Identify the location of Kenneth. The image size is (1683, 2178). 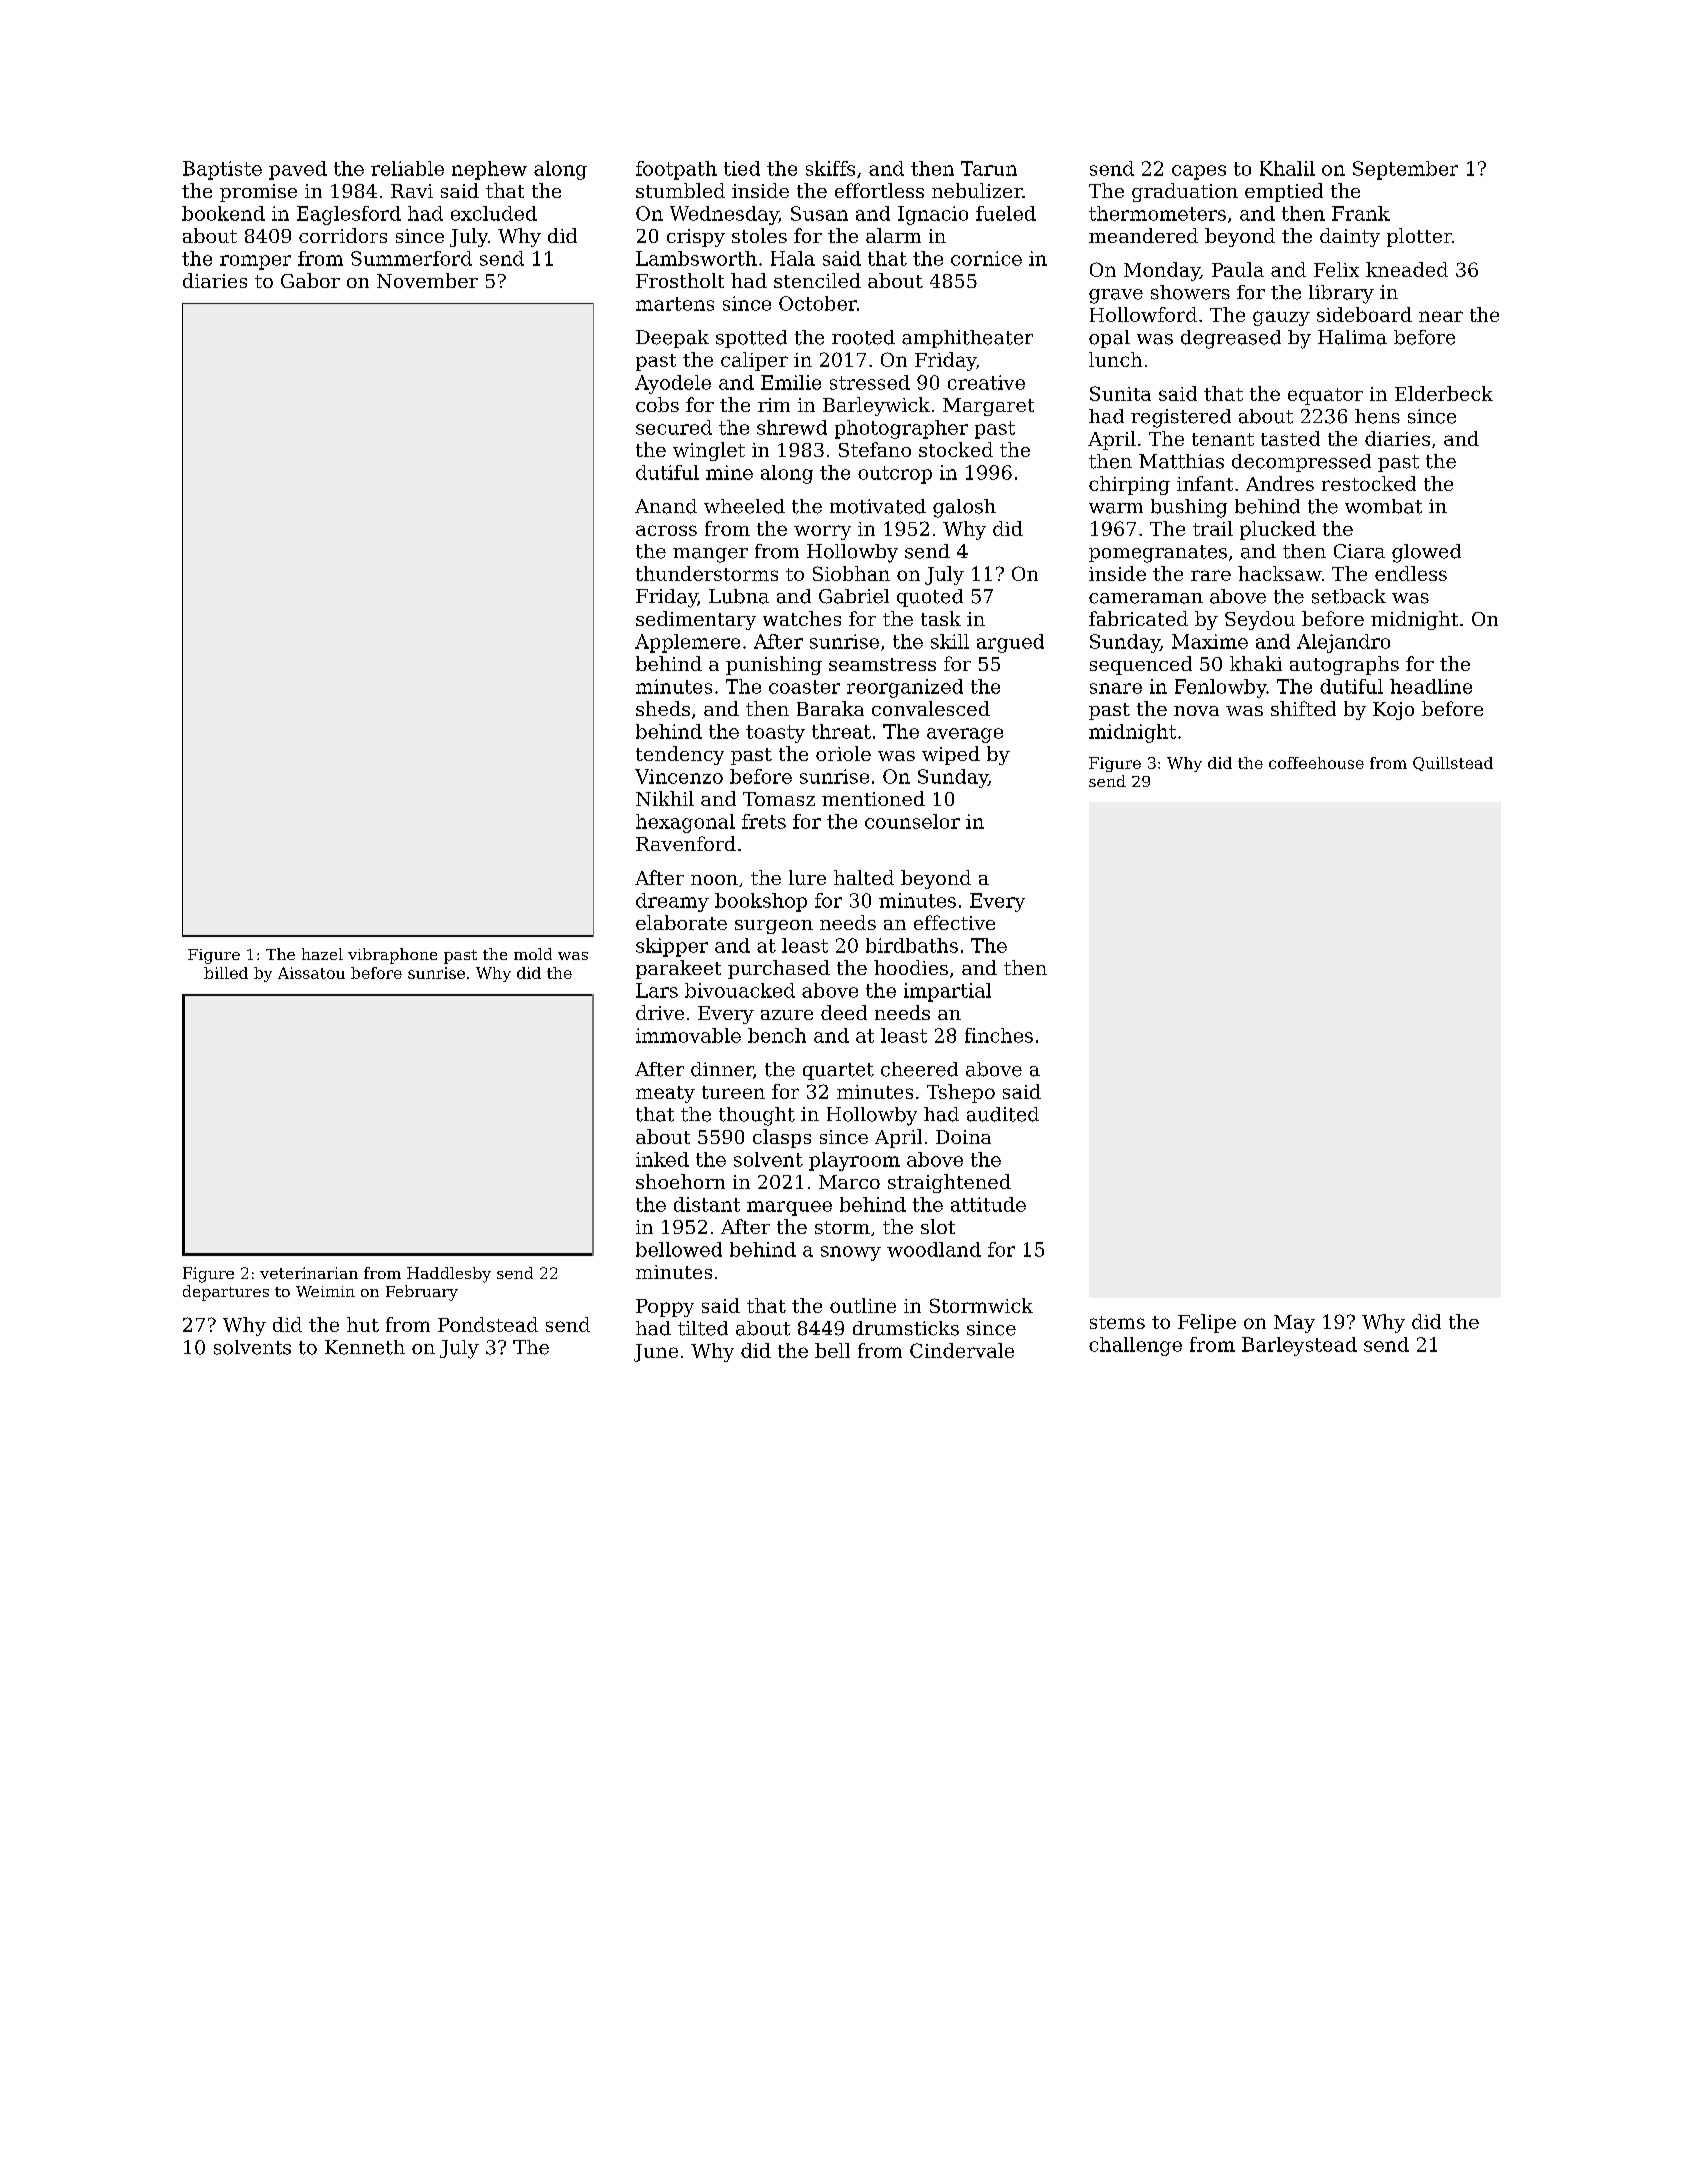
(365, 1347).
